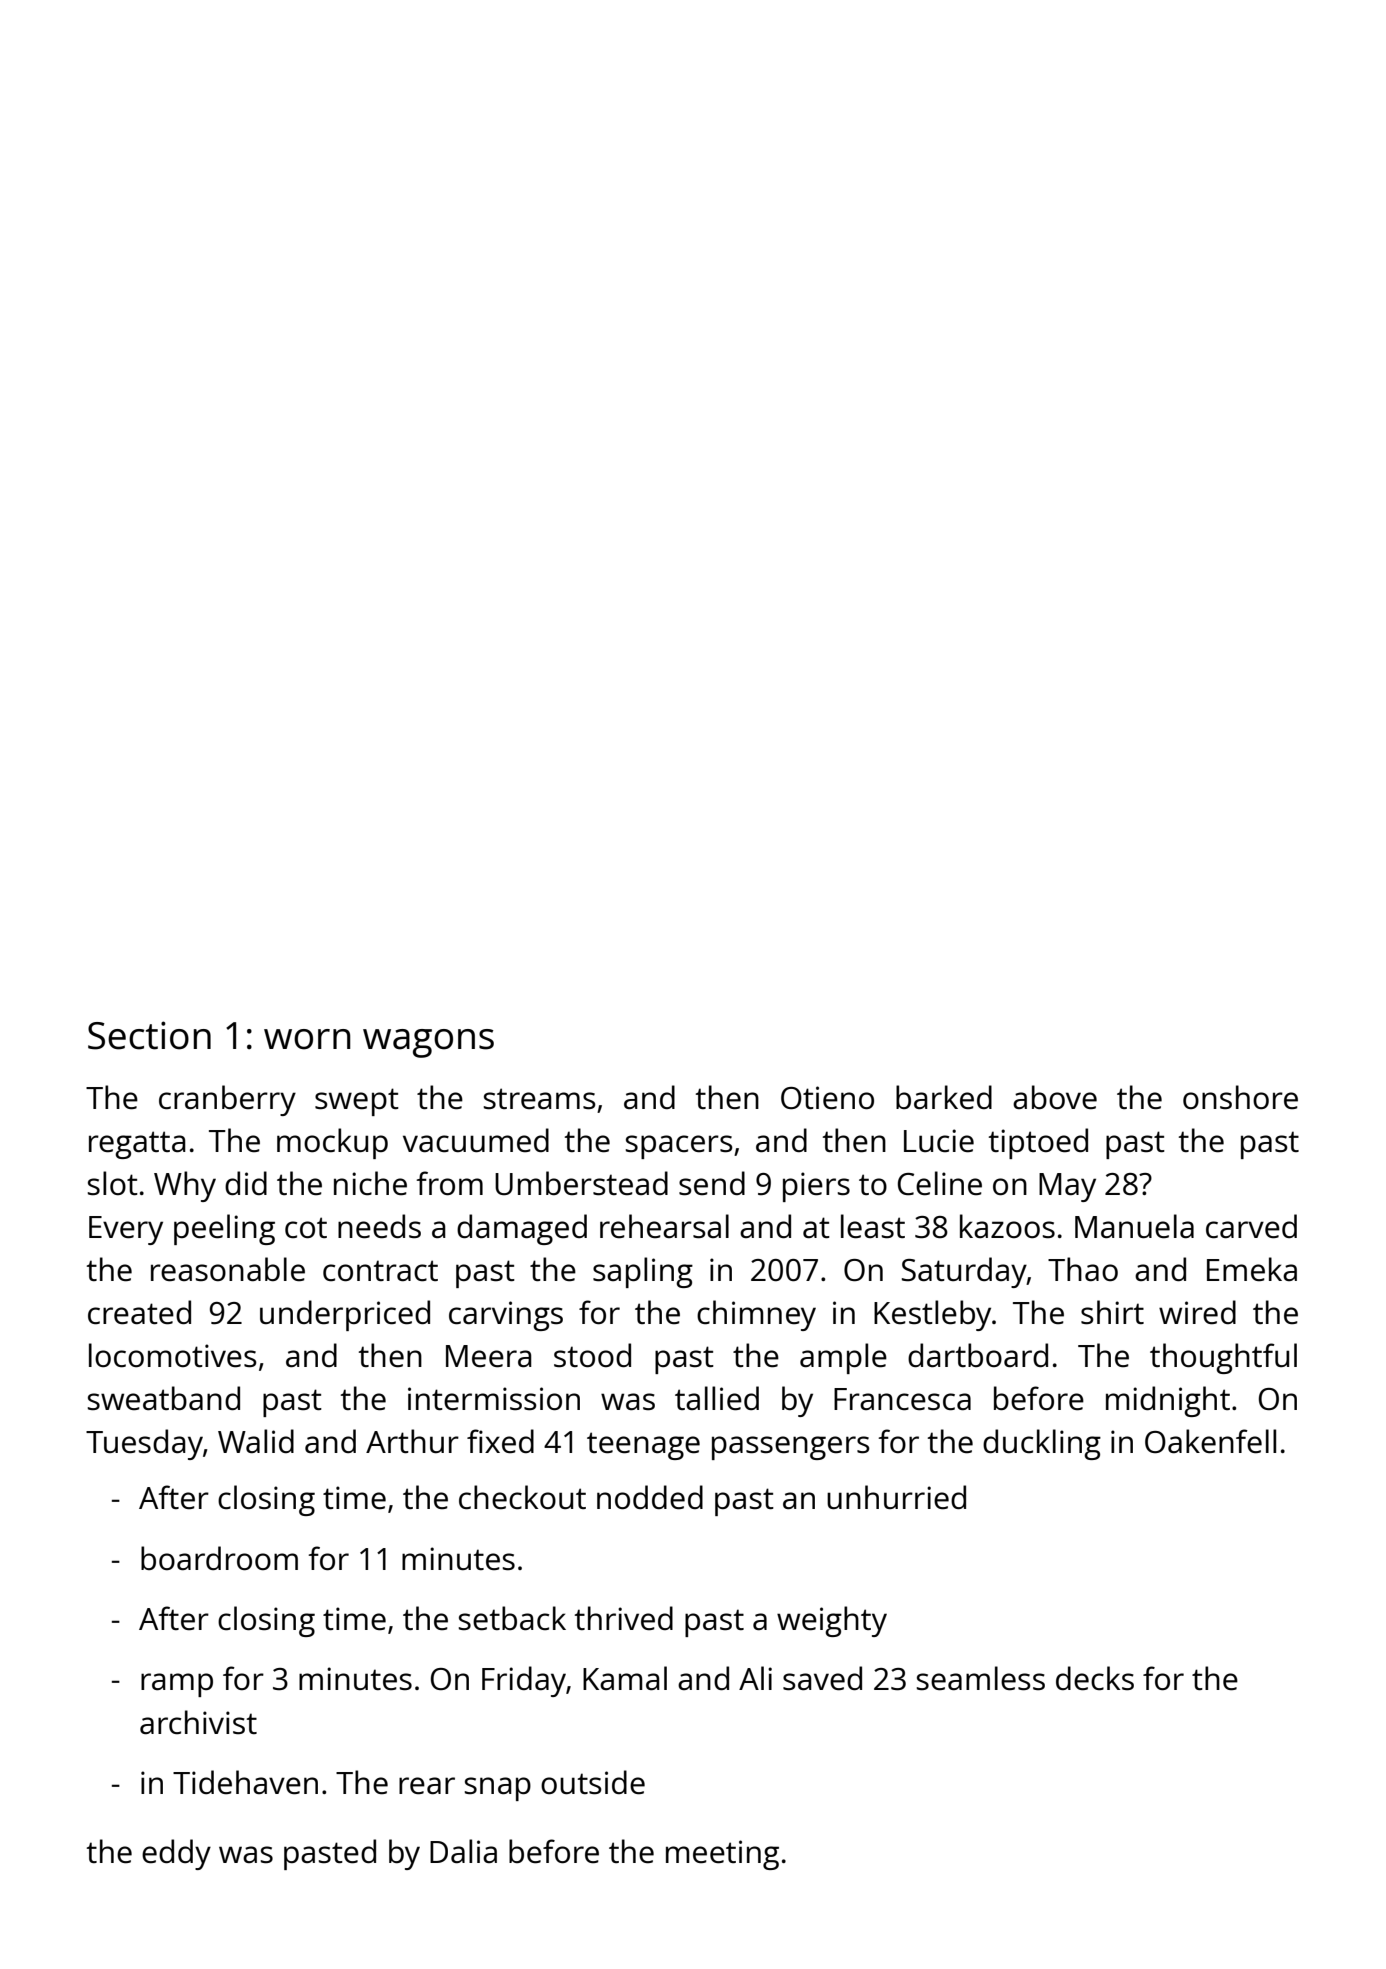 This page has height=1969, width=1386. I want to click on carvings, so click(506, 1316).
